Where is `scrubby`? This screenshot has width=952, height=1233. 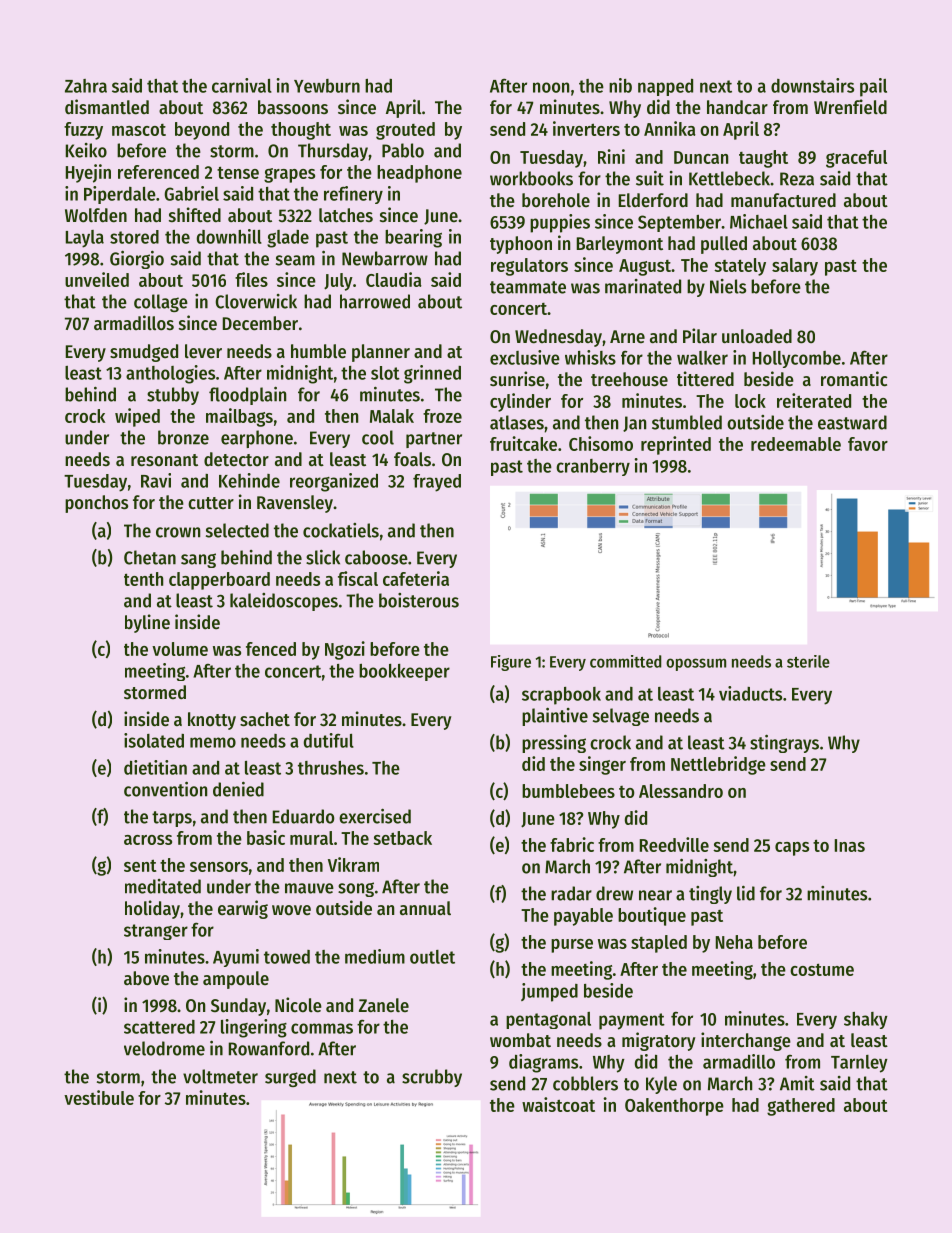
scrubby is located at coordinates (432, 1078).
